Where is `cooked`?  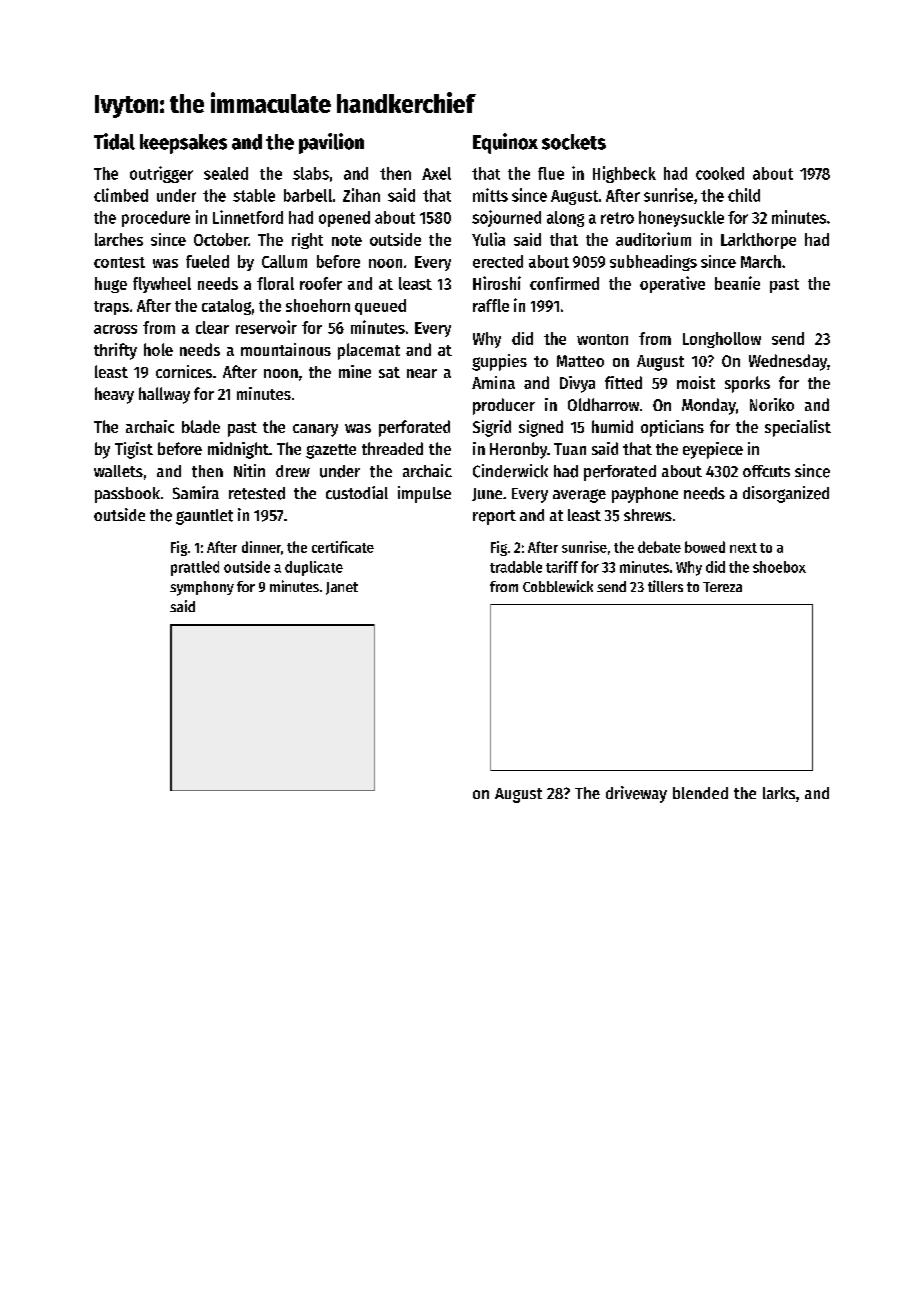
cooked is located at coordinates (720, 173).
